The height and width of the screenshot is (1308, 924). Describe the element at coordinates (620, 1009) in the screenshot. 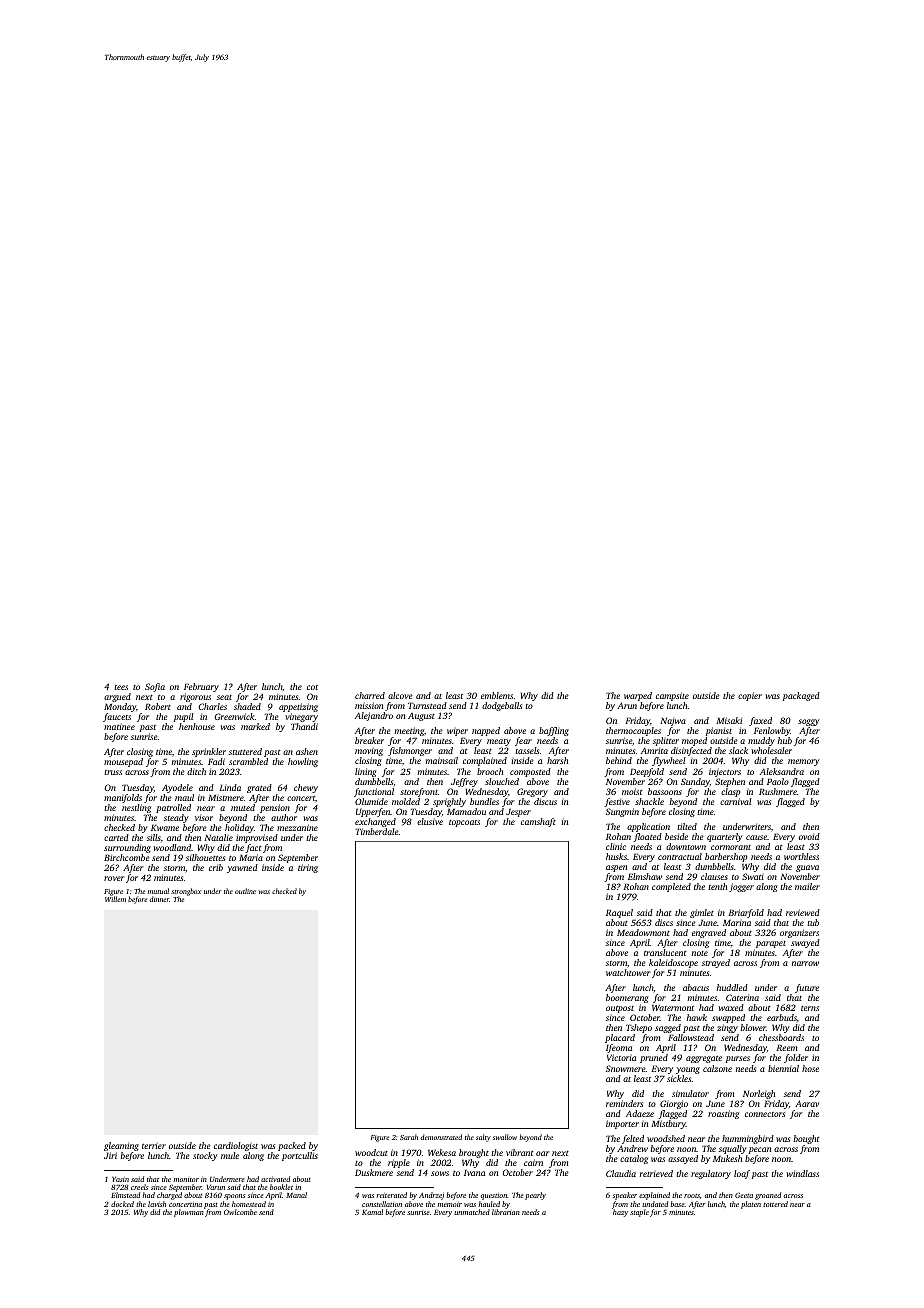

I see `outpost` at that location.
